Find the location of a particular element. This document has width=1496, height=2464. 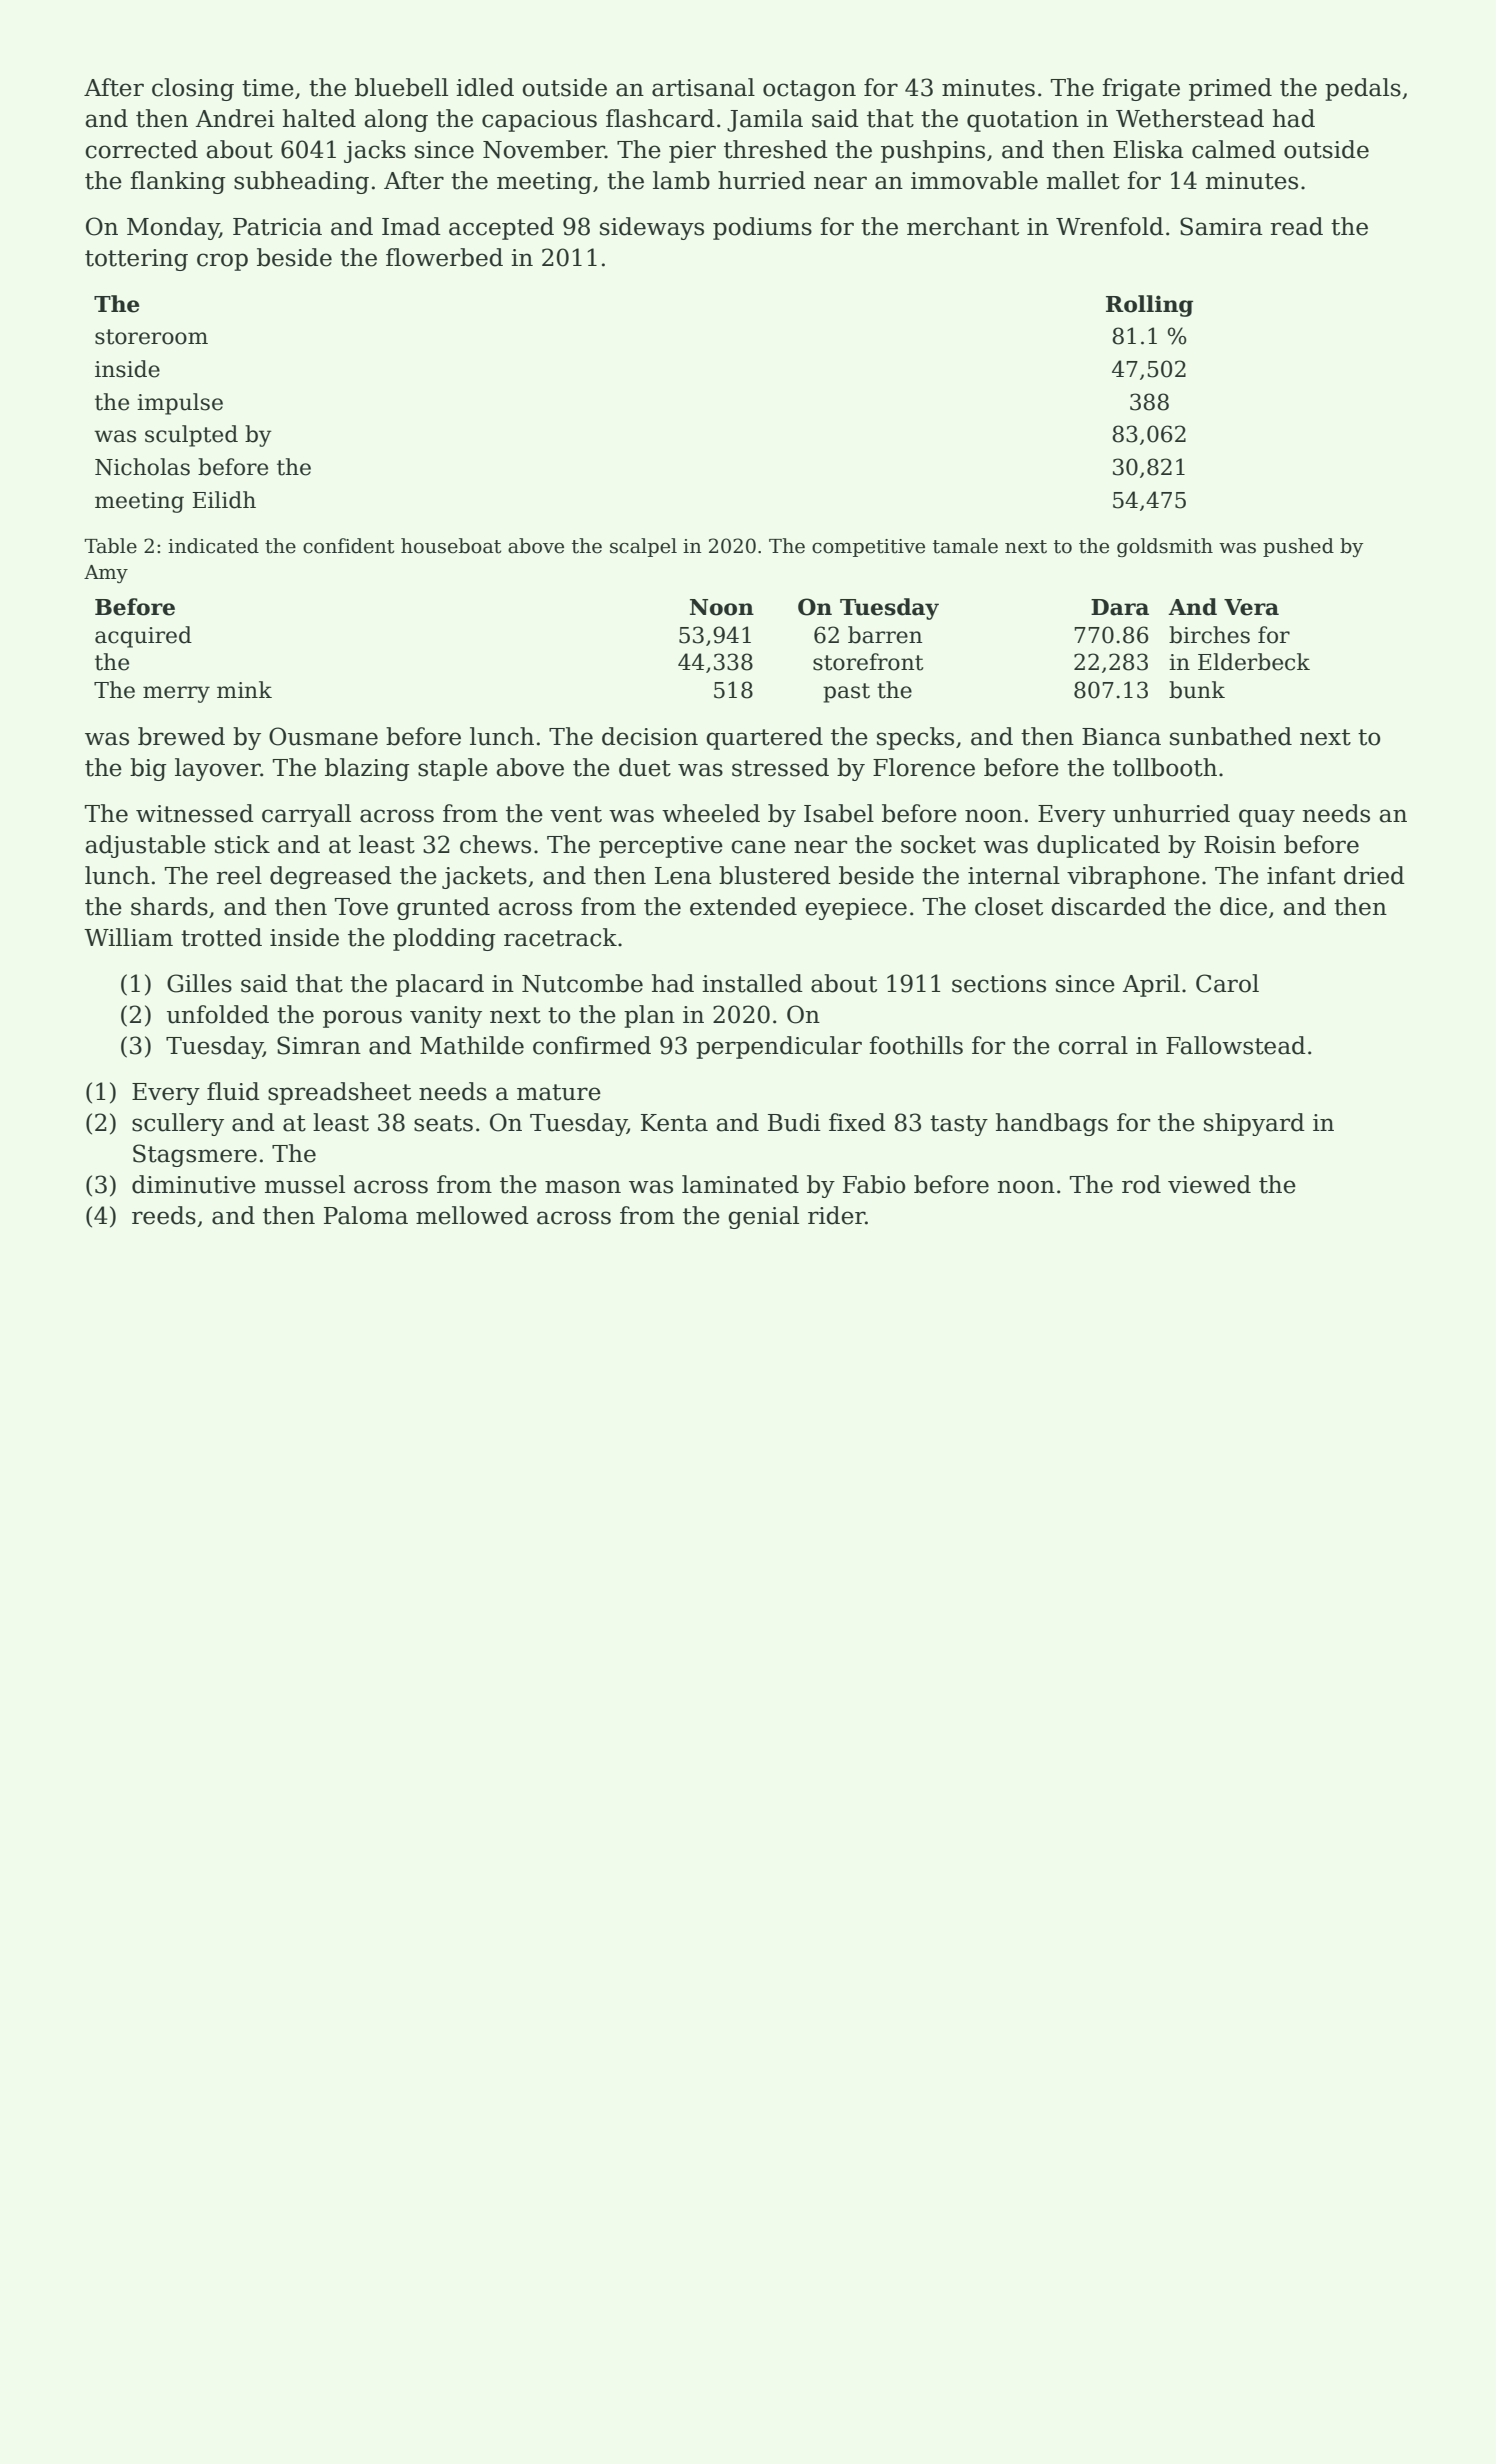

mellowed is located at coordinates (472, 1215).
